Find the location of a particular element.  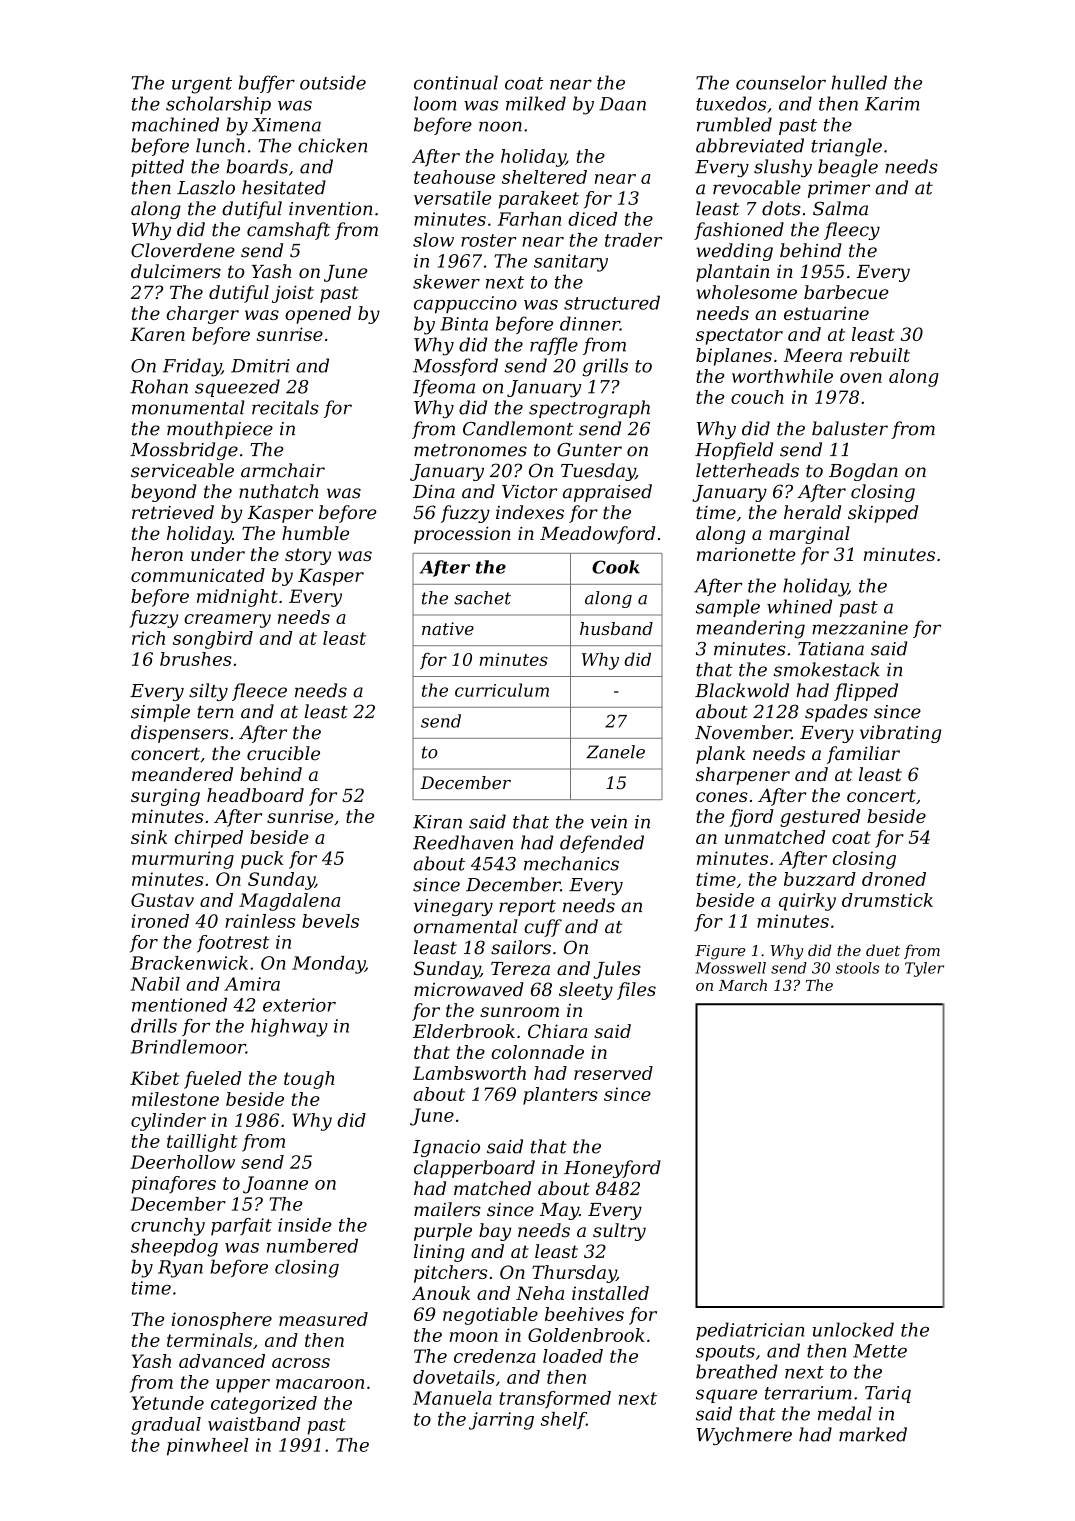

reserved is located at coordinates (613, 1073).
